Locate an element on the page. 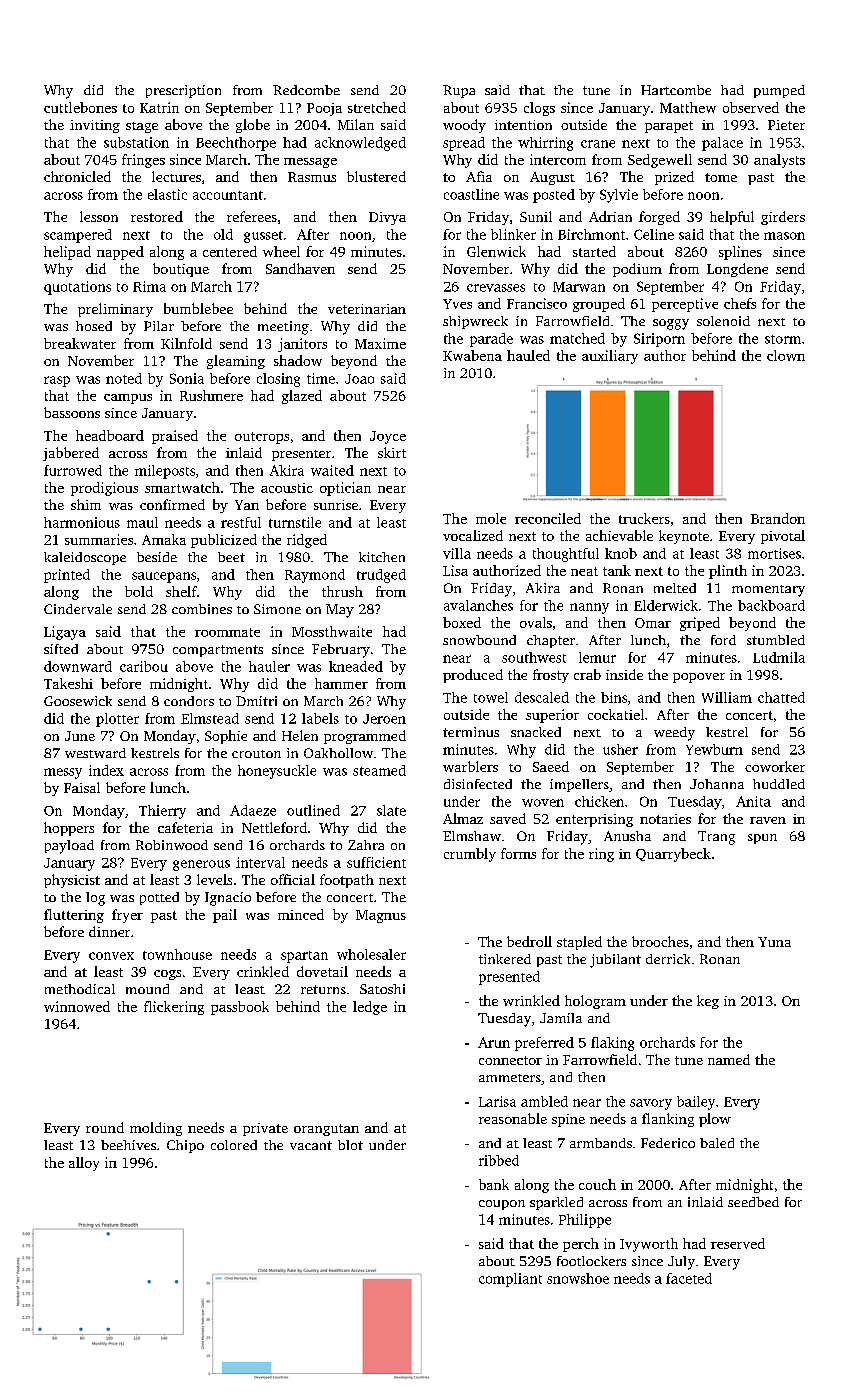  tinkered is located at coordinates (505, 959).
